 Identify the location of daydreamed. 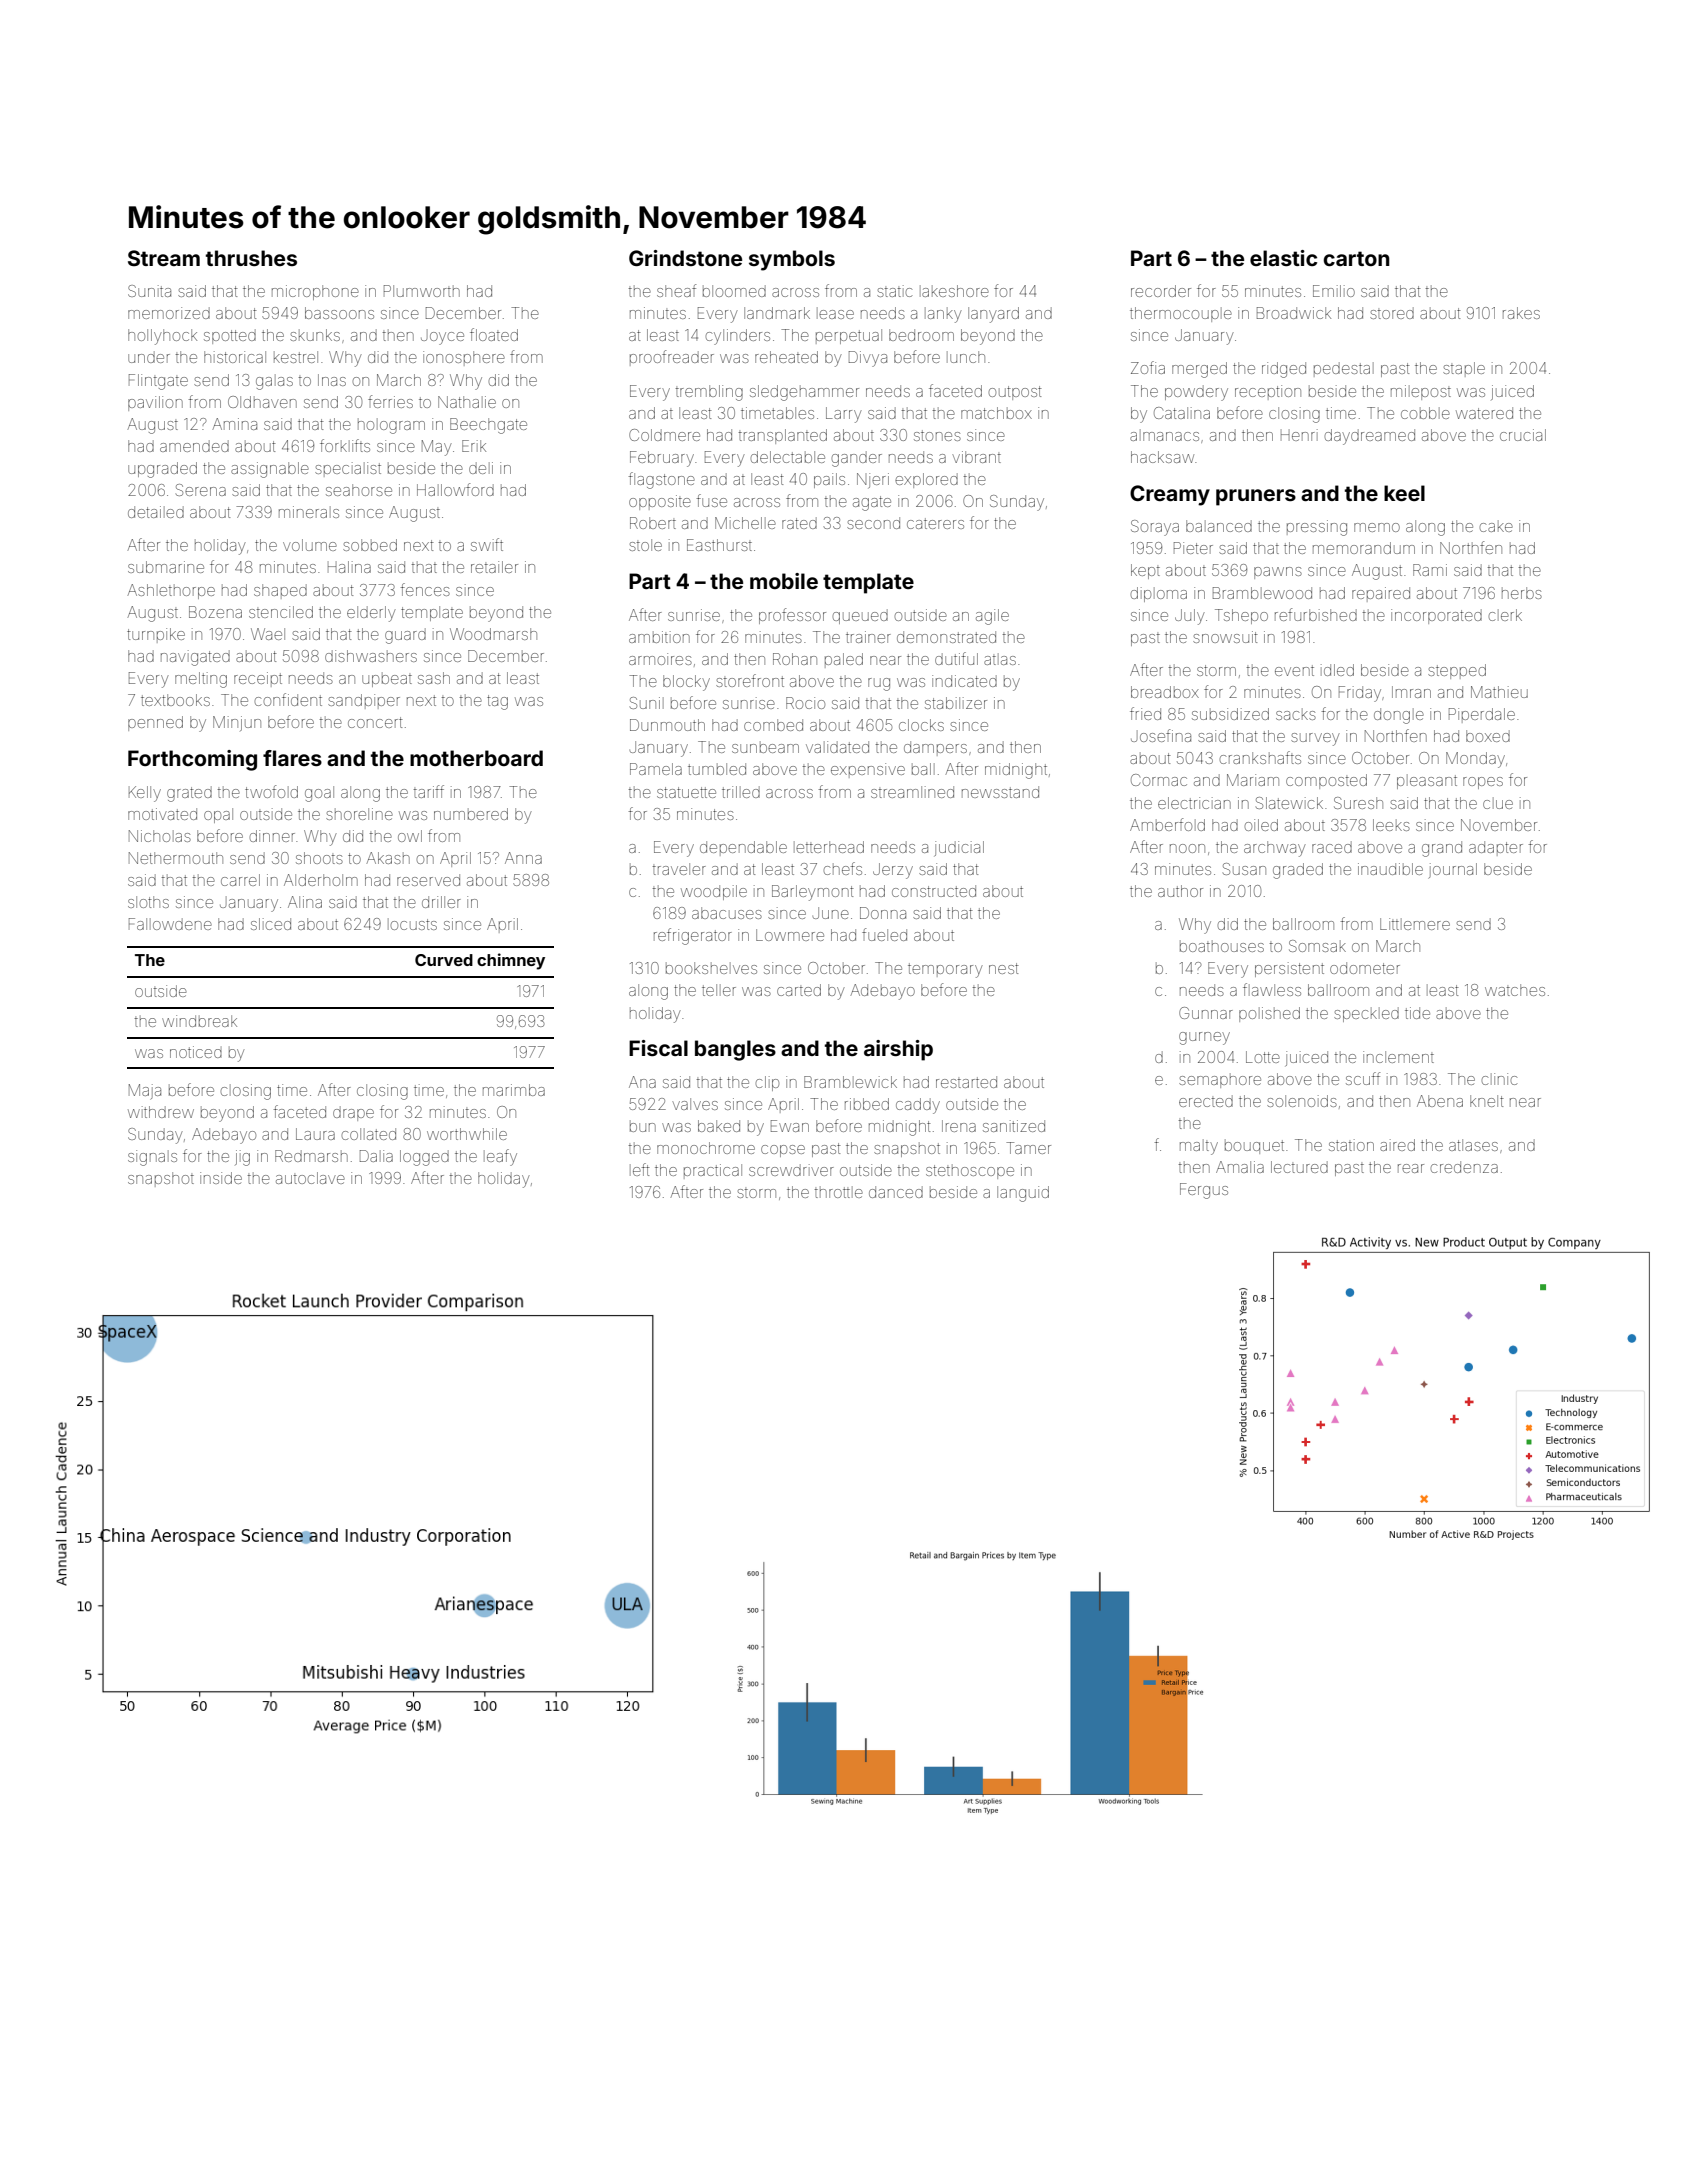
(1370, 437).
